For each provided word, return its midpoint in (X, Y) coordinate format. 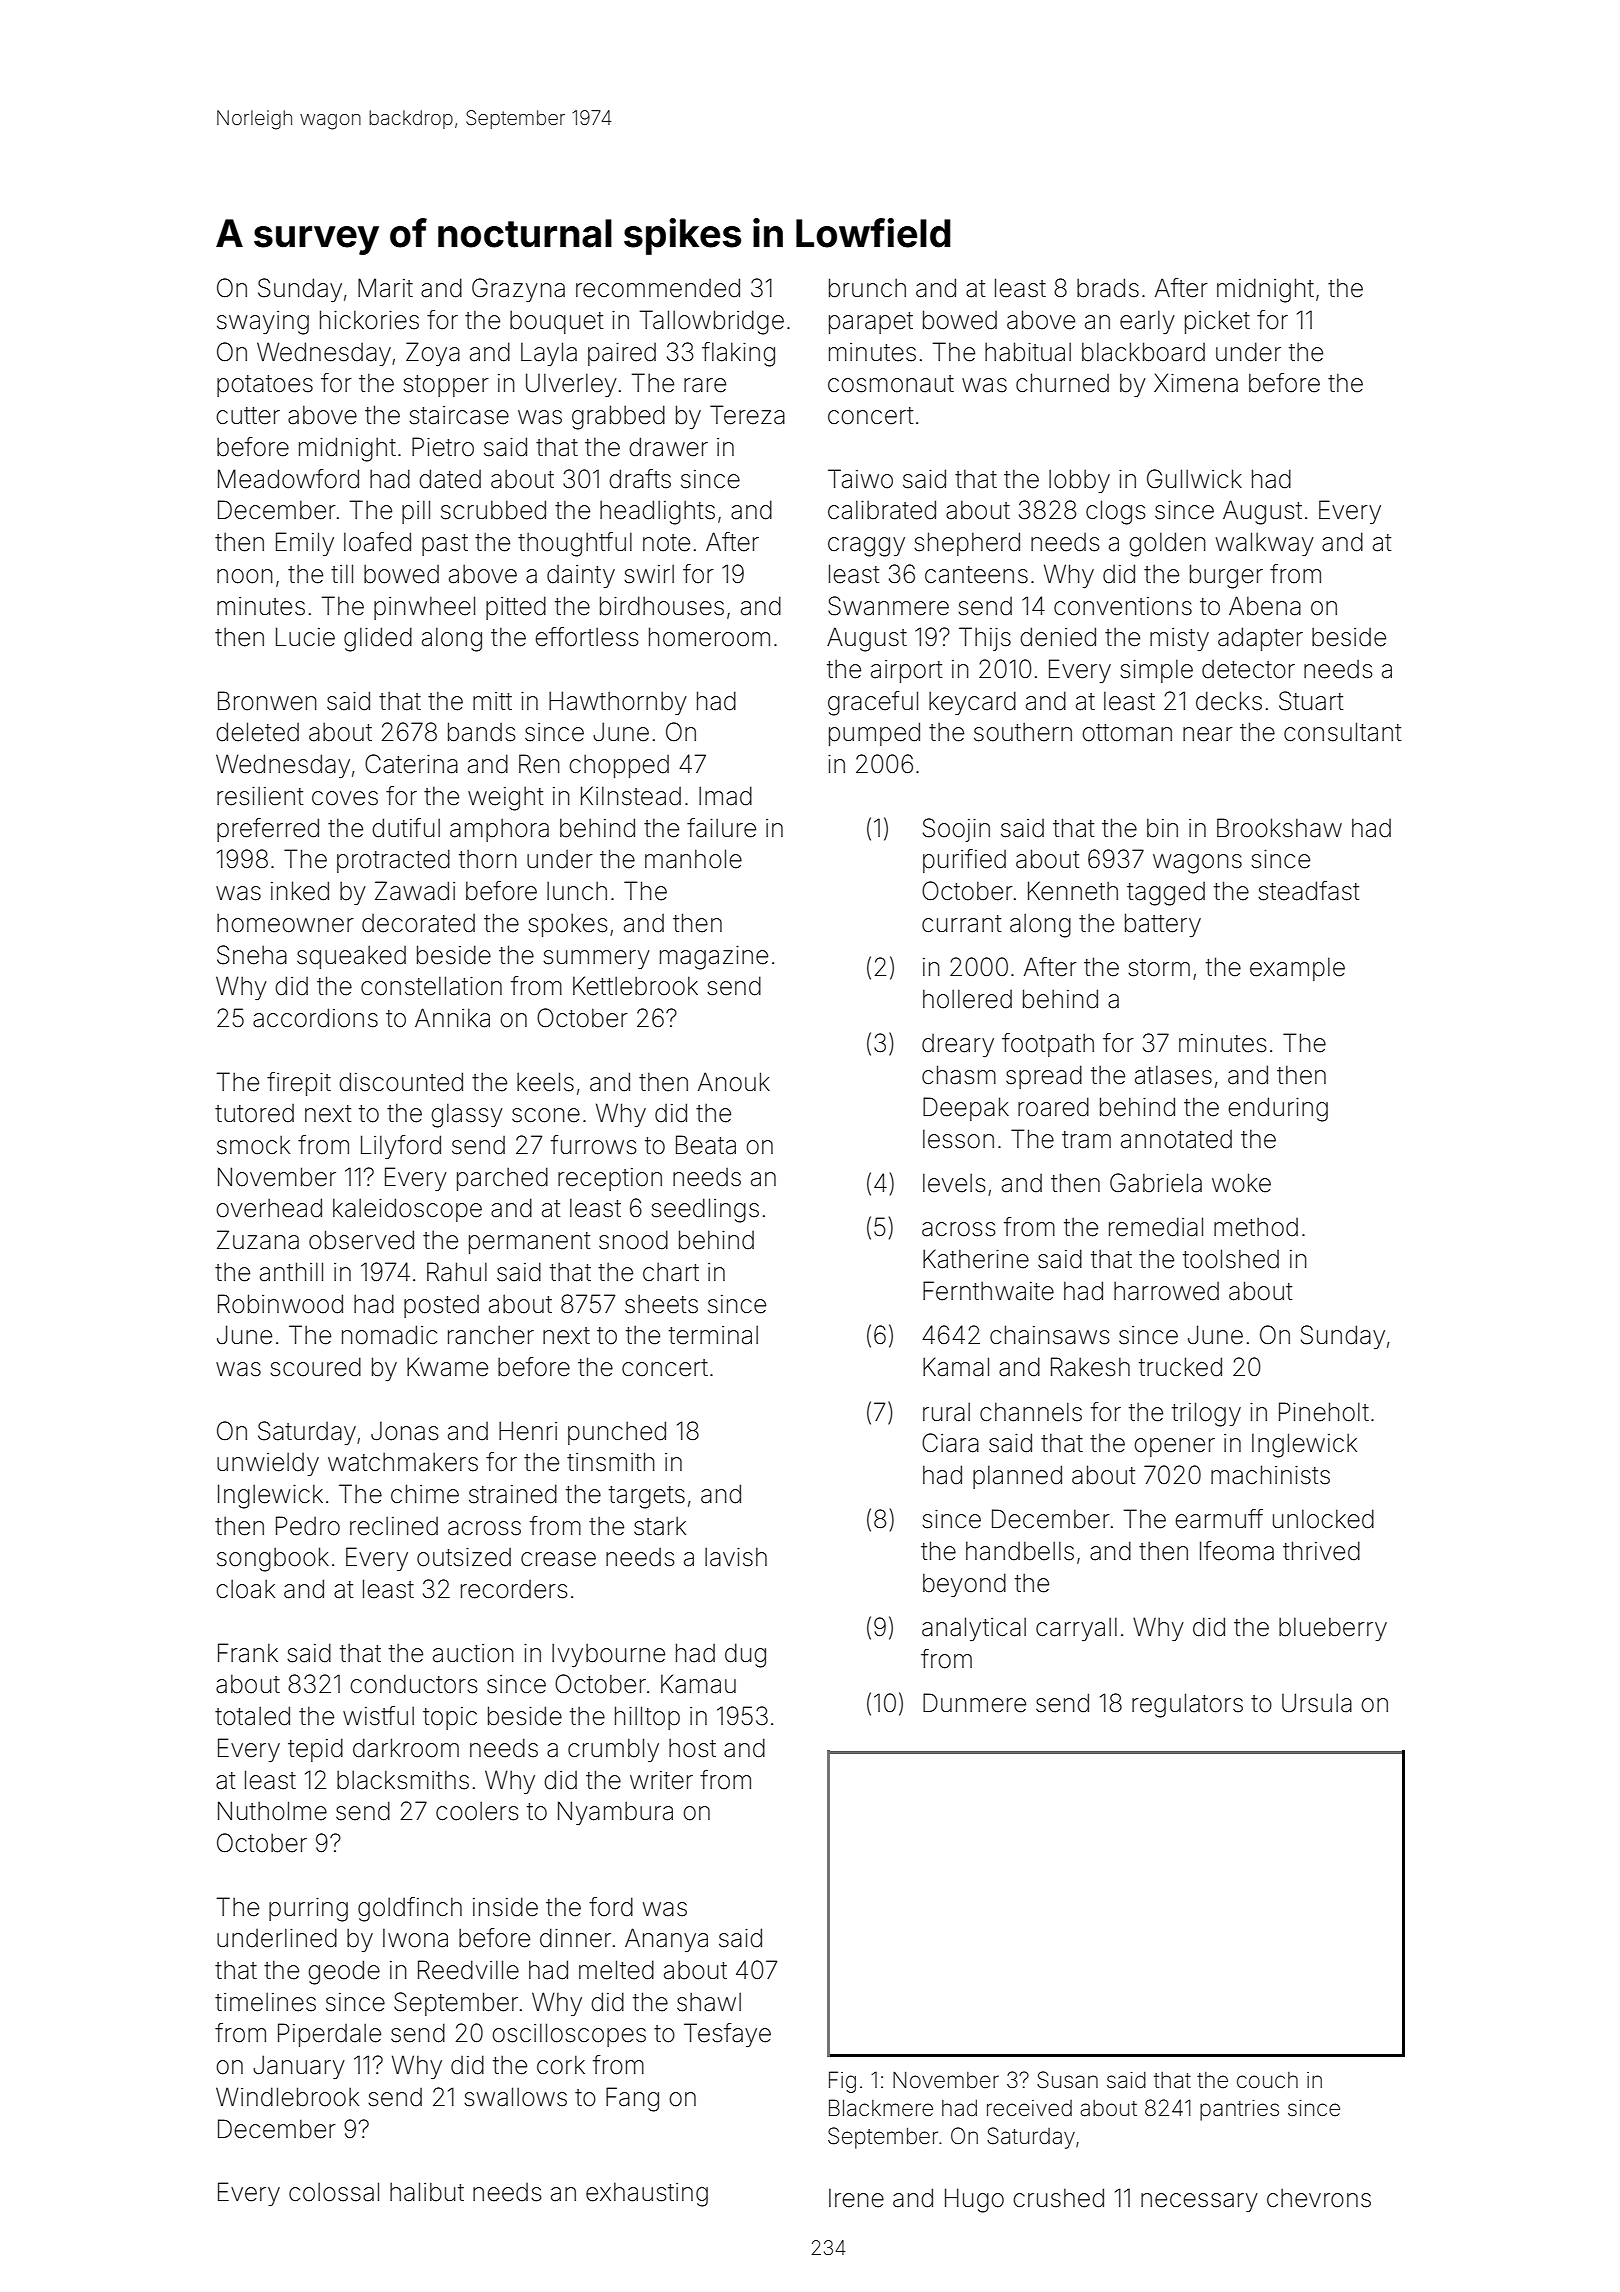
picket (1217, 322)
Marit (385, 288)
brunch (867, 288)
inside (505, 1907)
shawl (709, 2002)
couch (1267, 2080)
